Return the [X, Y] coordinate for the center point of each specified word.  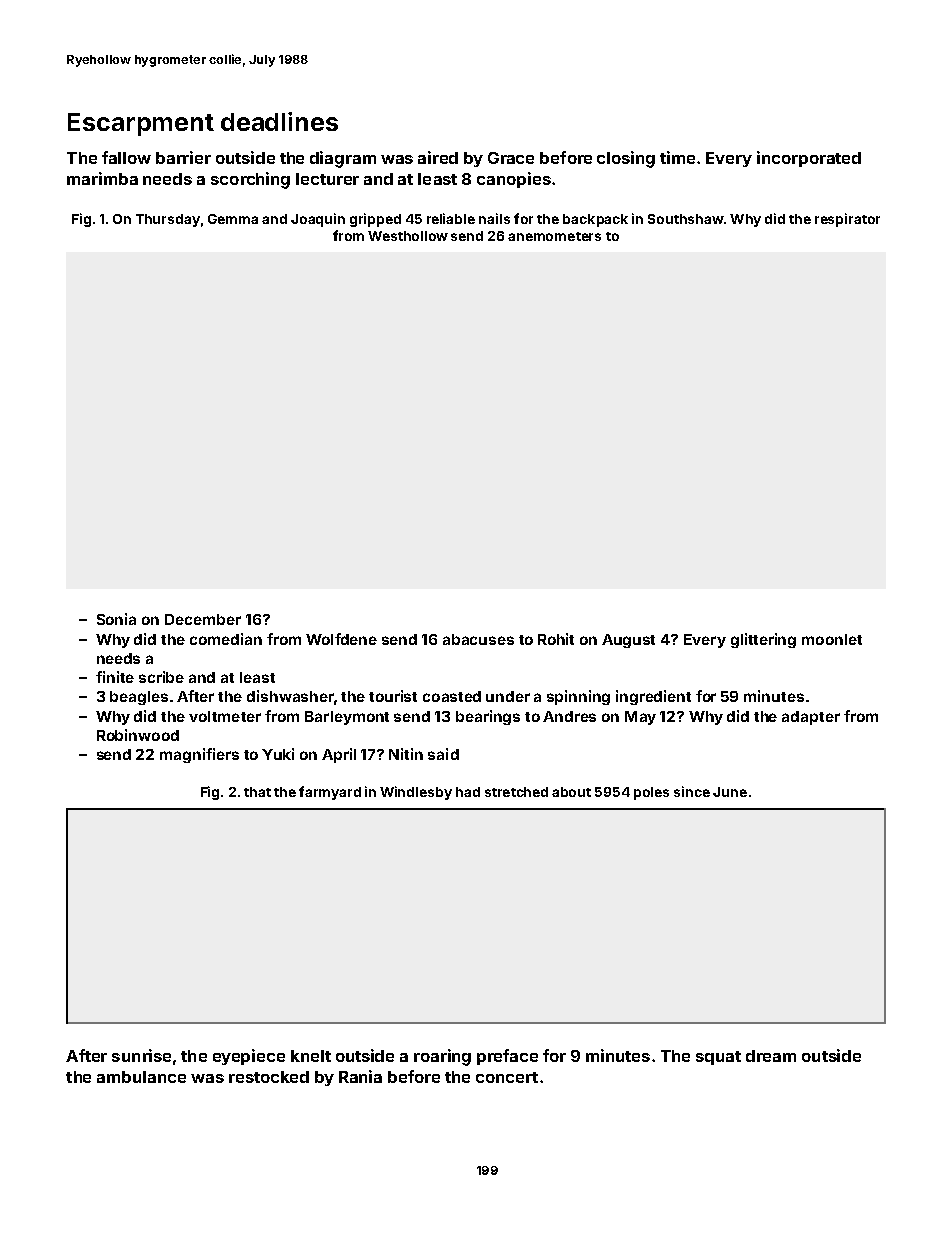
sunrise [141, 1055]
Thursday [168, 220]
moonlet [832, 639]
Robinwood [138, 735]
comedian [226, 639]
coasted [452, 696]
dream [771, 1056]
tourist [393, 696]
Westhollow [408, 236]
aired [438, 157]
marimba [102, 178]
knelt [311, 1056]
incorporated [809, 159]
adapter [811, 718]
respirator [847, 220]
